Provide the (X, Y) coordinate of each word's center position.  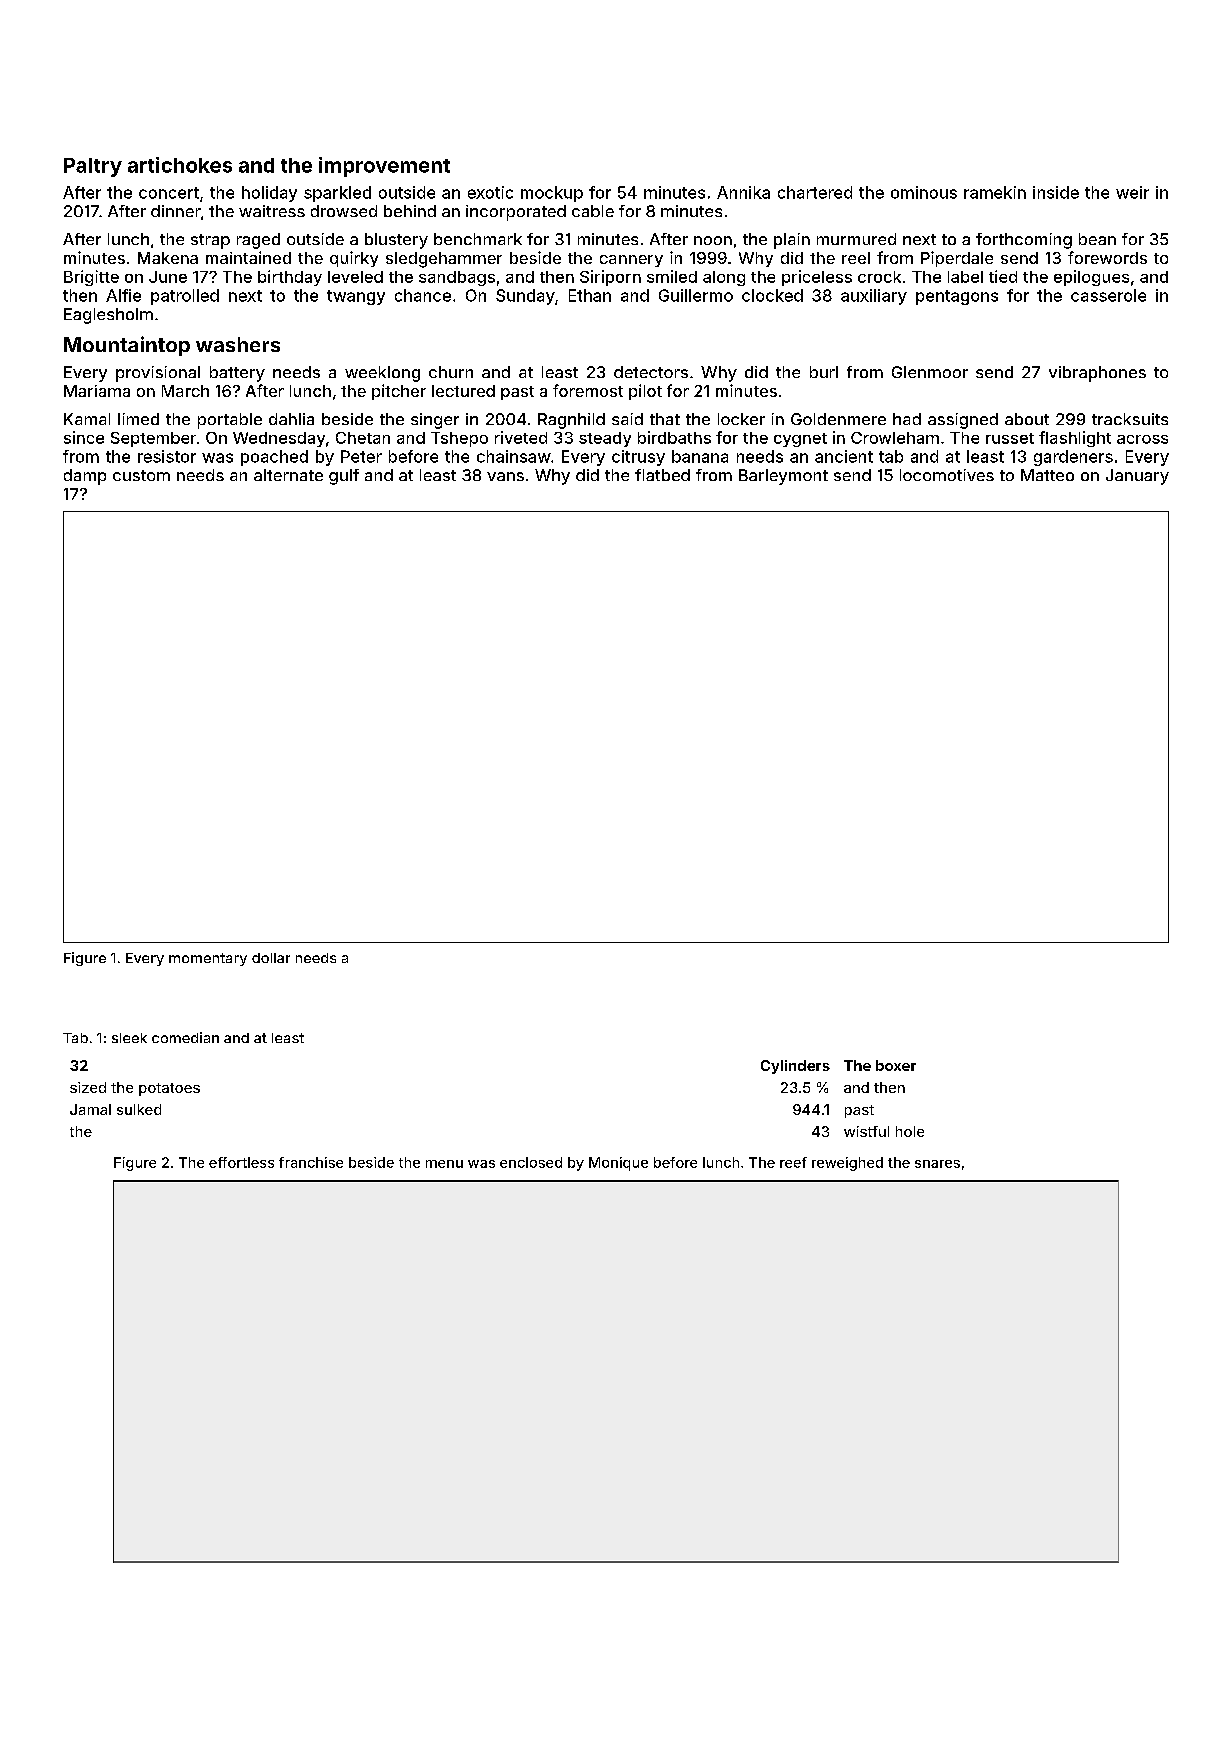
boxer (896, 1065)
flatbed (662, 475)
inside (1056, 192)
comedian (185, 1037)
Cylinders (795, 1067)
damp (85, 477)
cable (593, 211)
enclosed (531, 1162)
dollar (271, 958)
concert (169, 193)
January (1137, 477)
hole (910, 1131)
